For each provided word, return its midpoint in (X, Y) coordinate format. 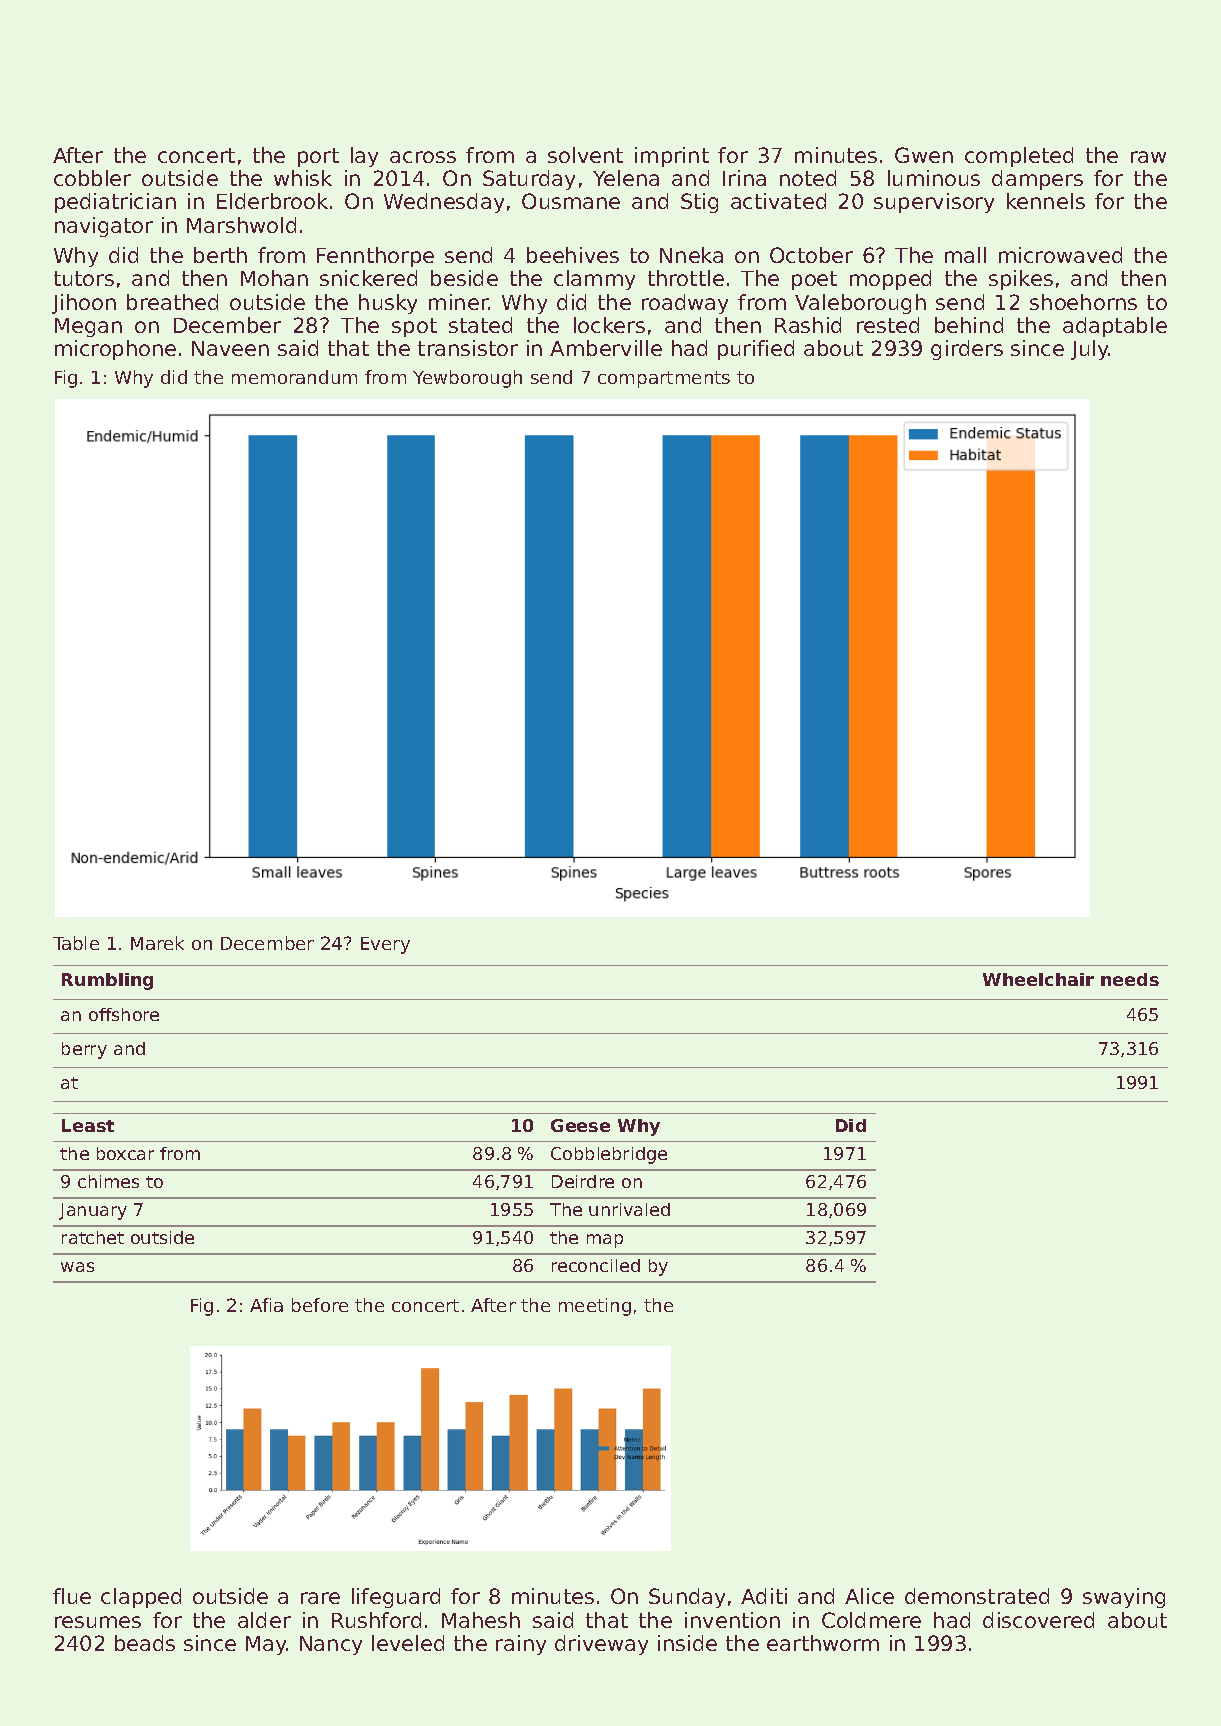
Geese (580, 1125)
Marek (157, 943)
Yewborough (467, 379)
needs (1130, 979)
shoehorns (1083, 302)
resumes (98, 1622)
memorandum (294, 377)
